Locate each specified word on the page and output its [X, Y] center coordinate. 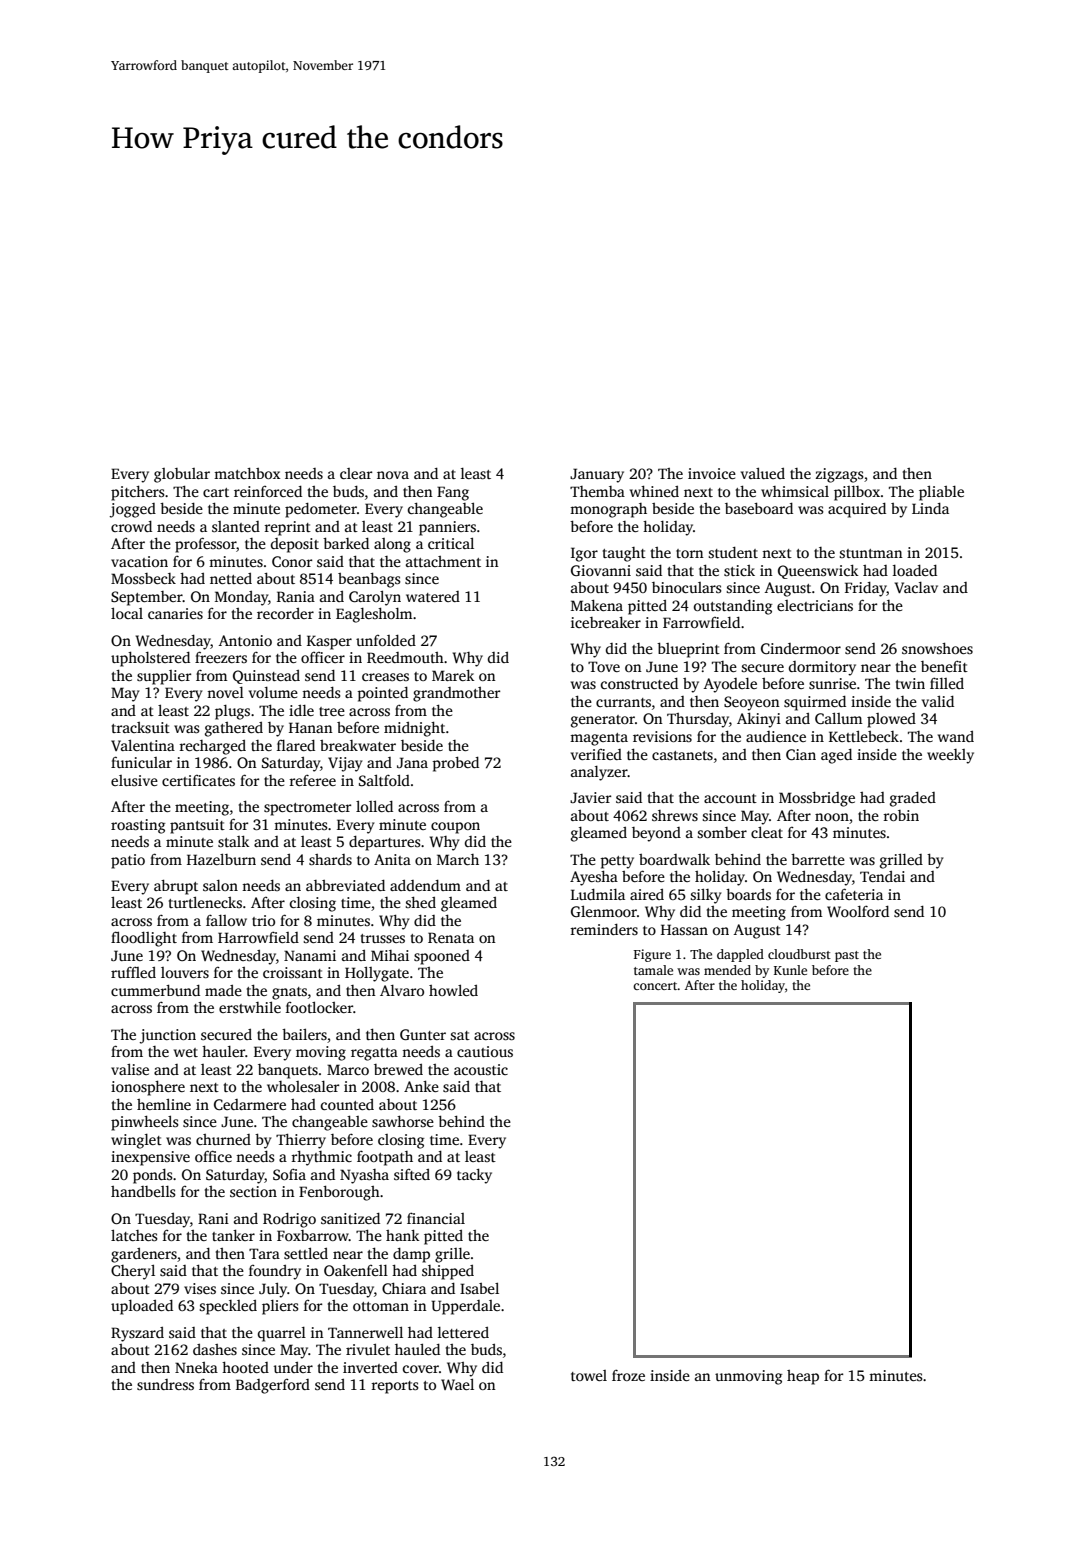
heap [803, 1377]
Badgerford [273, 1386]
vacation [139, 561]
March [458, 859]
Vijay [345, 764]
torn [690, 553]
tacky [474, 1176]
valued [763, 473]
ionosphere [148, 1088]
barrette [818, 859]
